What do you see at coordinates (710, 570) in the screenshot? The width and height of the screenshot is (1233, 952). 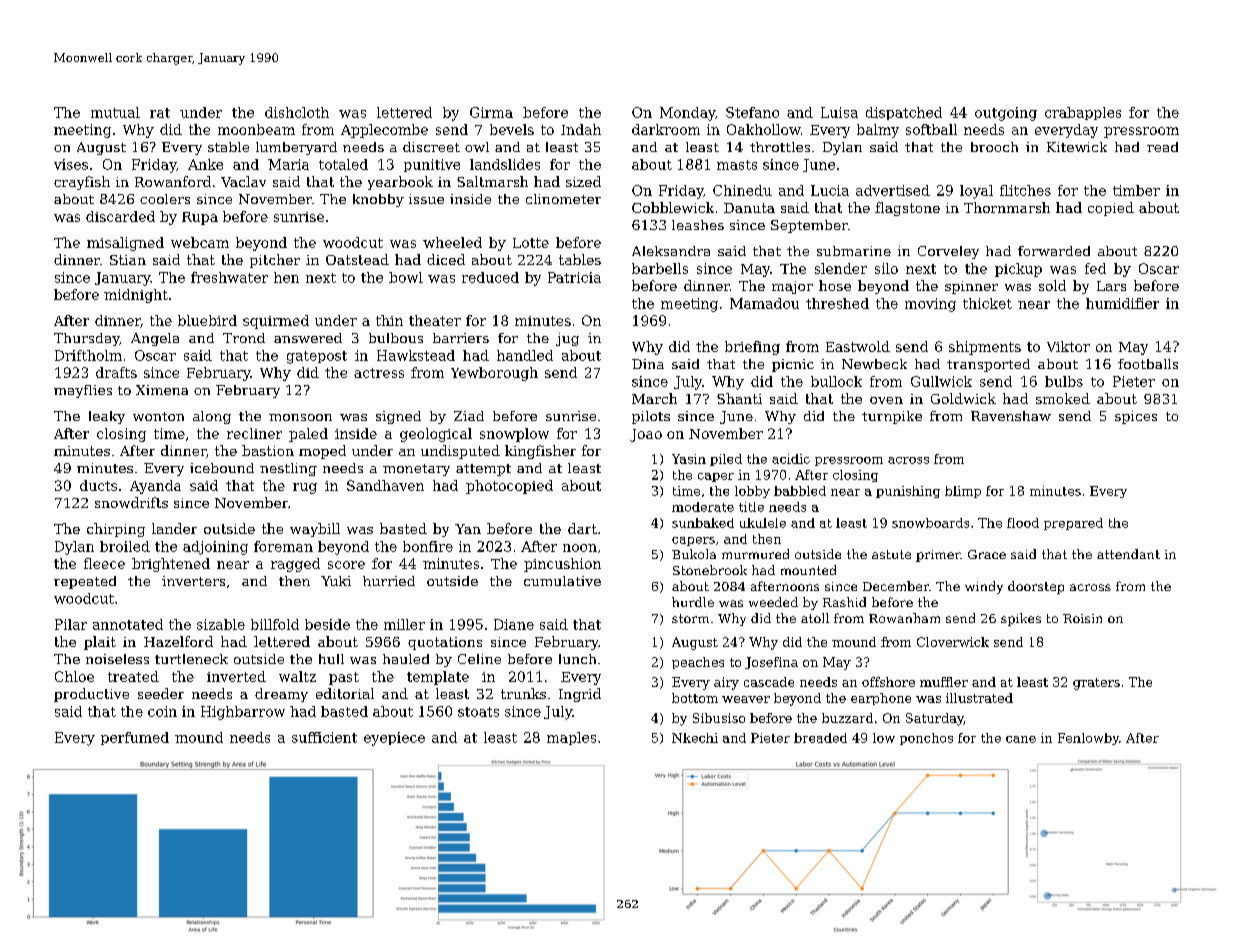 I see `Stonebrook` at bounding box center [710, 570].
